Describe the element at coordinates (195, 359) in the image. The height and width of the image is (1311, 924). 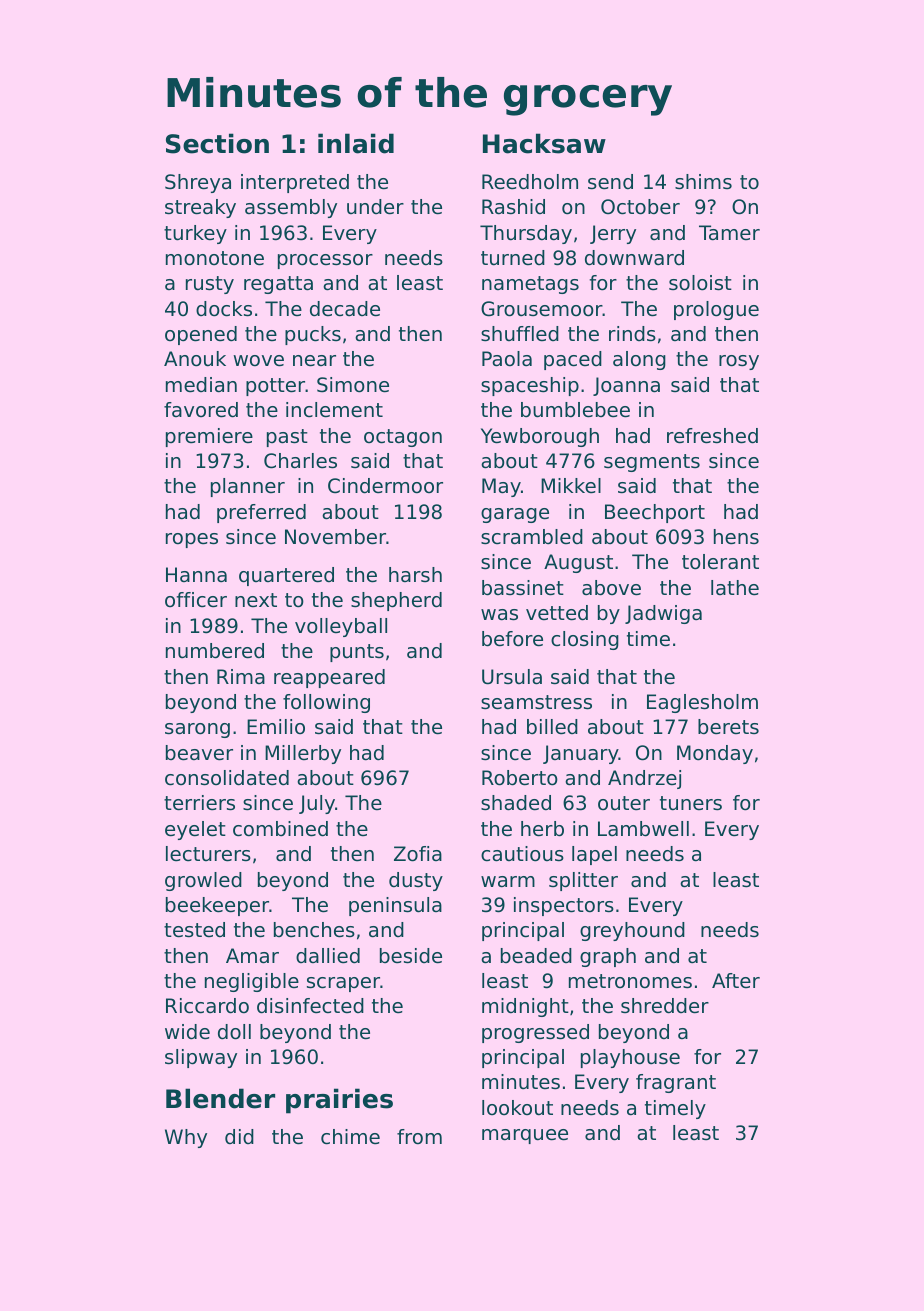
I see `Anouk` at that location.
